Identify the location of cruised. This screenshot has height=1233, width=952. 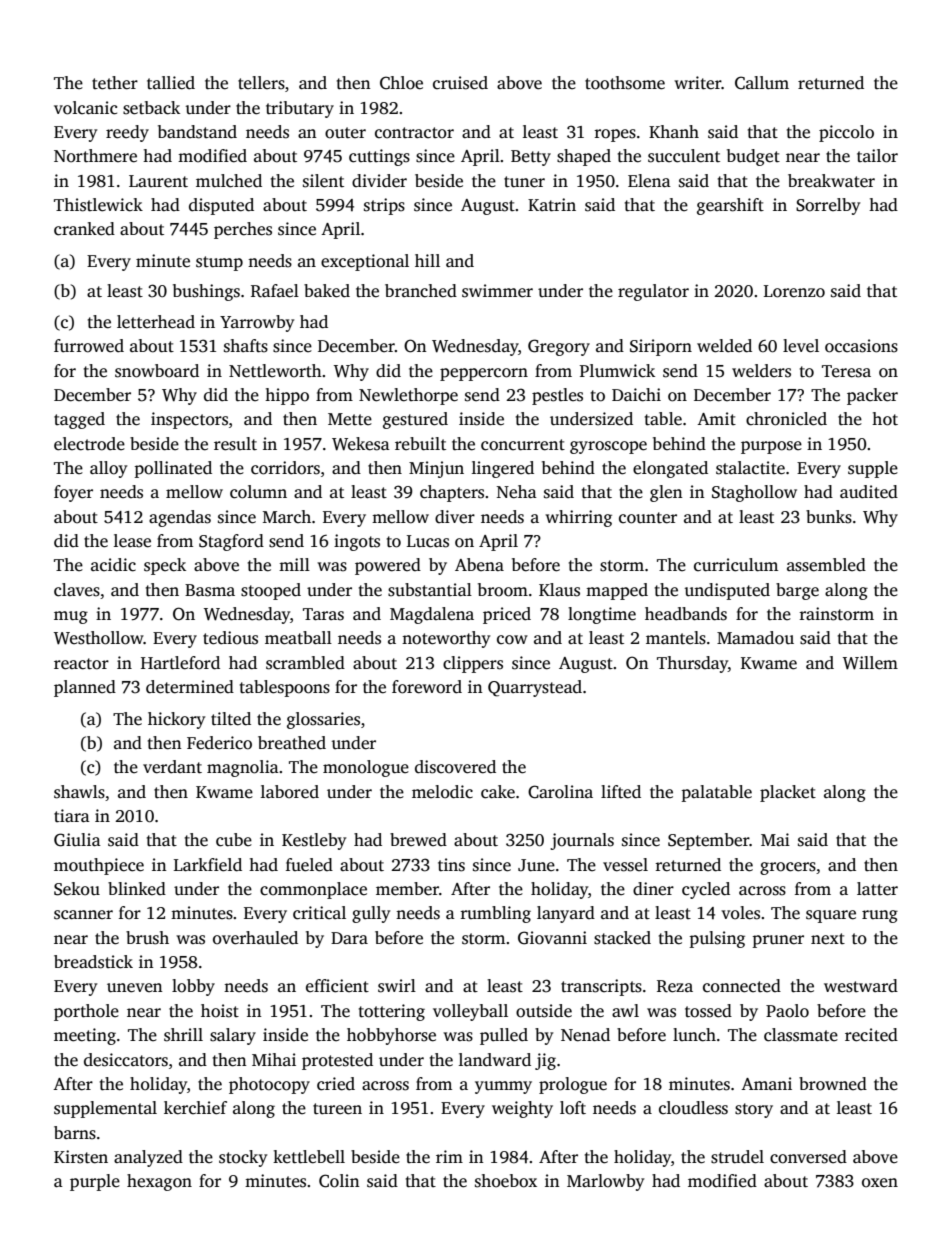
(460, 83).
